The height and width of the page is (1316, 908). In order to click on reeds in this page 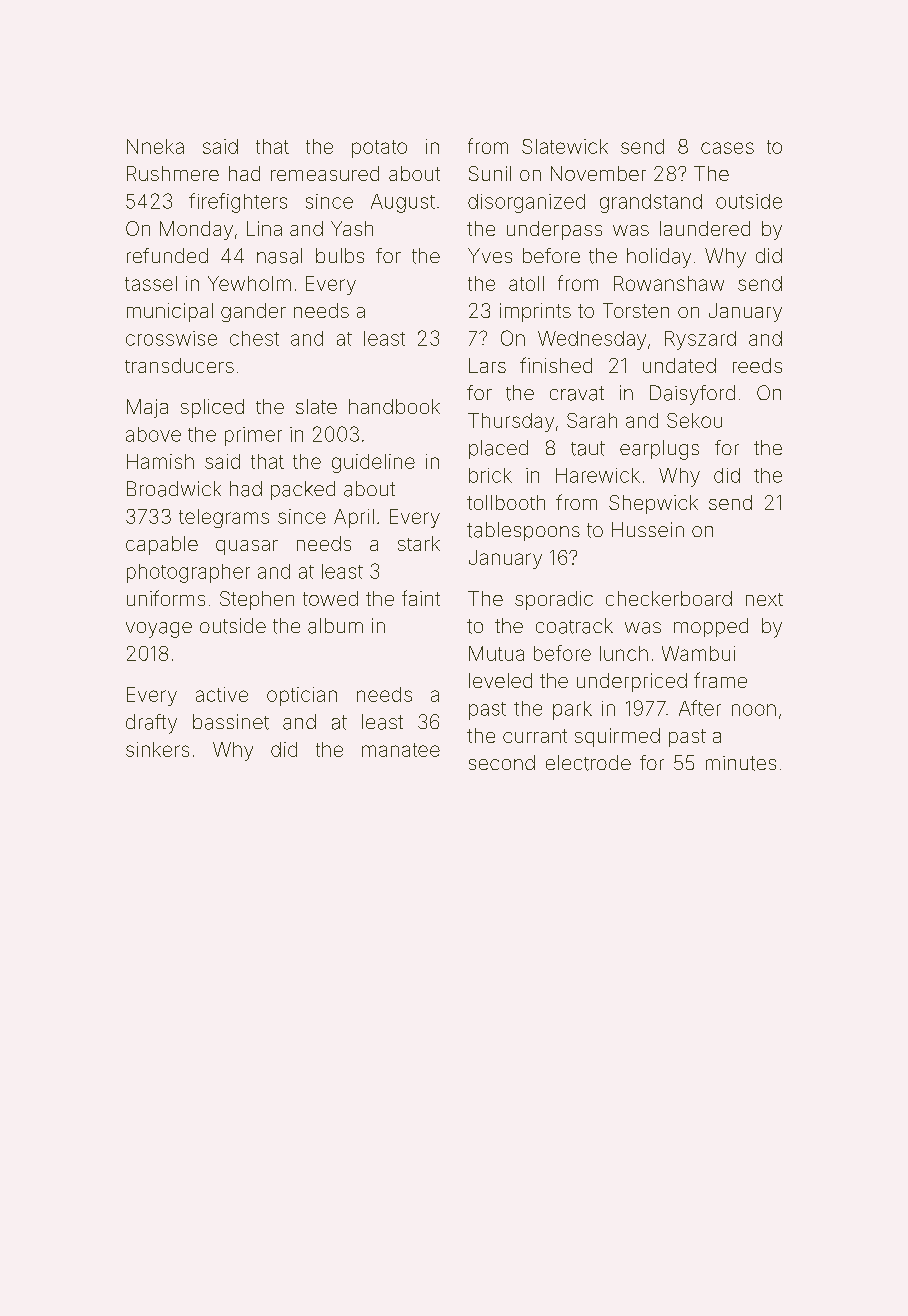, I will do `click(757, 365)`.
